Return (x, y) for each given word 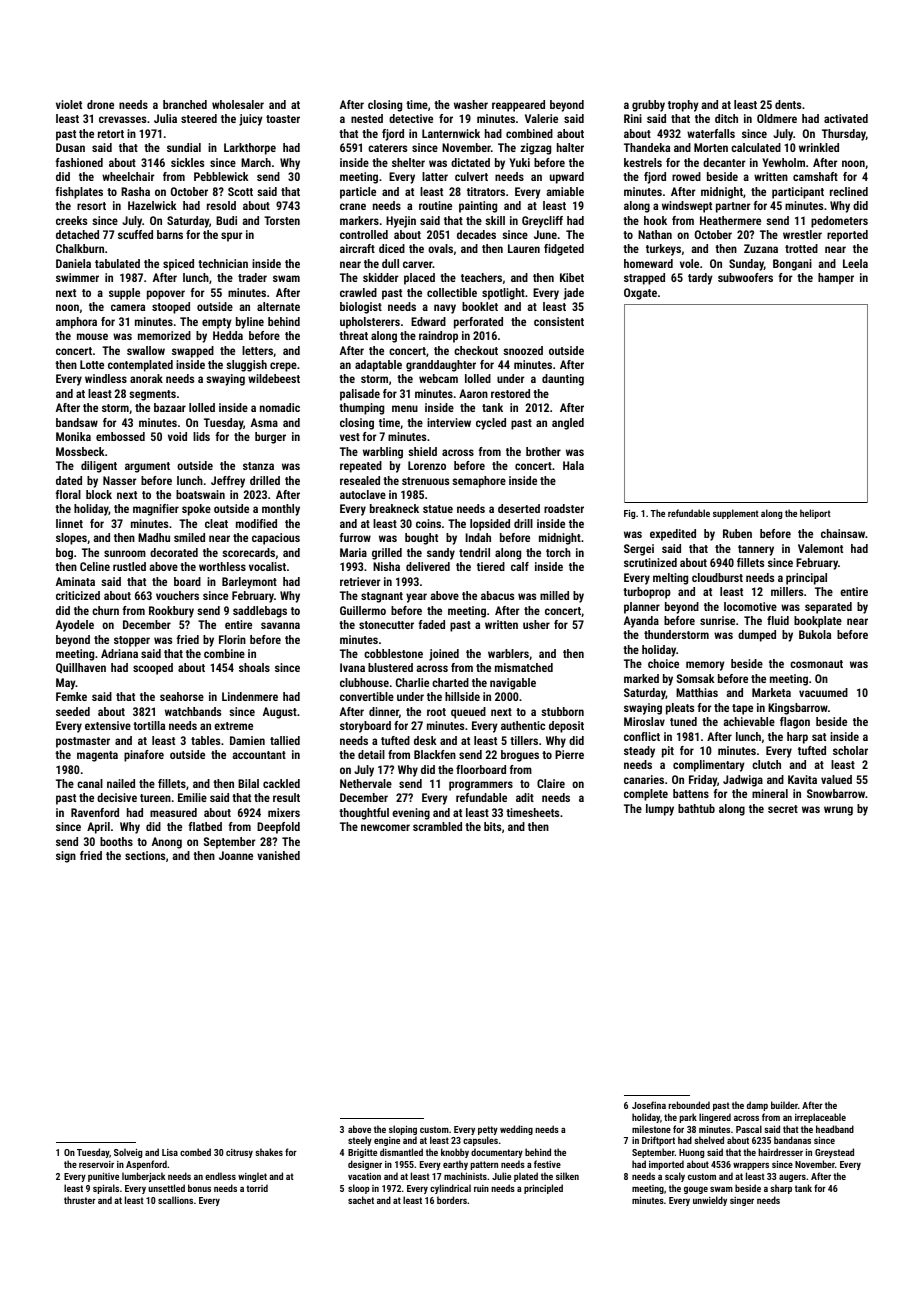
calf (520, 566)
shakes (269, 1152)
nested (367, 118)
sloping (403, 1130)
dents (788, 104)
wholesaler (238, 104)
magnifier (156, 510)
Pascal (749, 1129)
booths (116, 841)
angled (568, 424)
